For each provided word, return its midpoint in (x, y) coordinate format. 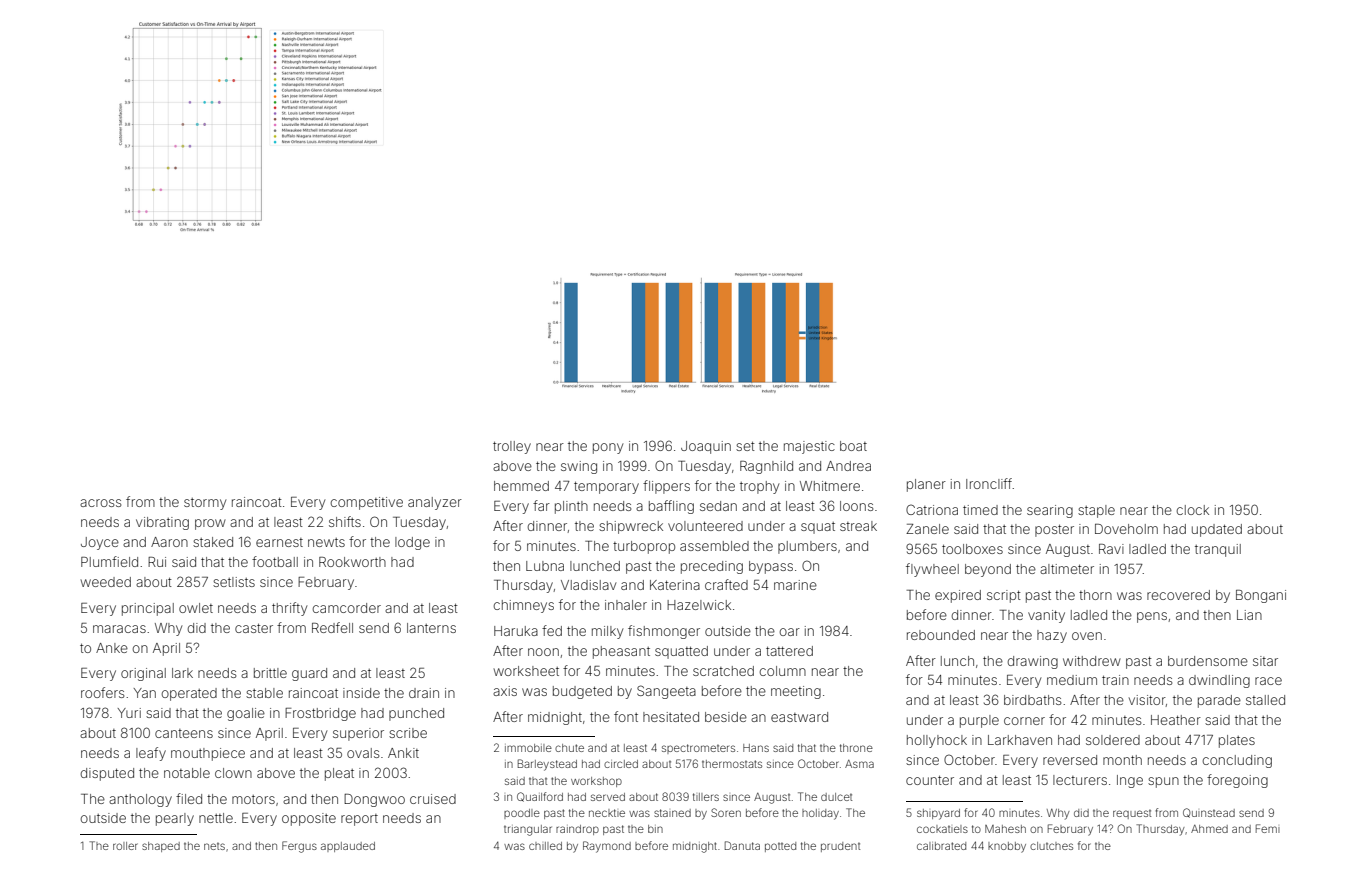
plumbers (807, 547)
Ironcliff (989, 483)
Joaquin (706, 447)
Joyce (100, 543)
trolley (512, 447)
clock (1193, 510)
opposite (309, 819)
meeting (796, 692)
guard (309, 674)
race (1268, 681)
